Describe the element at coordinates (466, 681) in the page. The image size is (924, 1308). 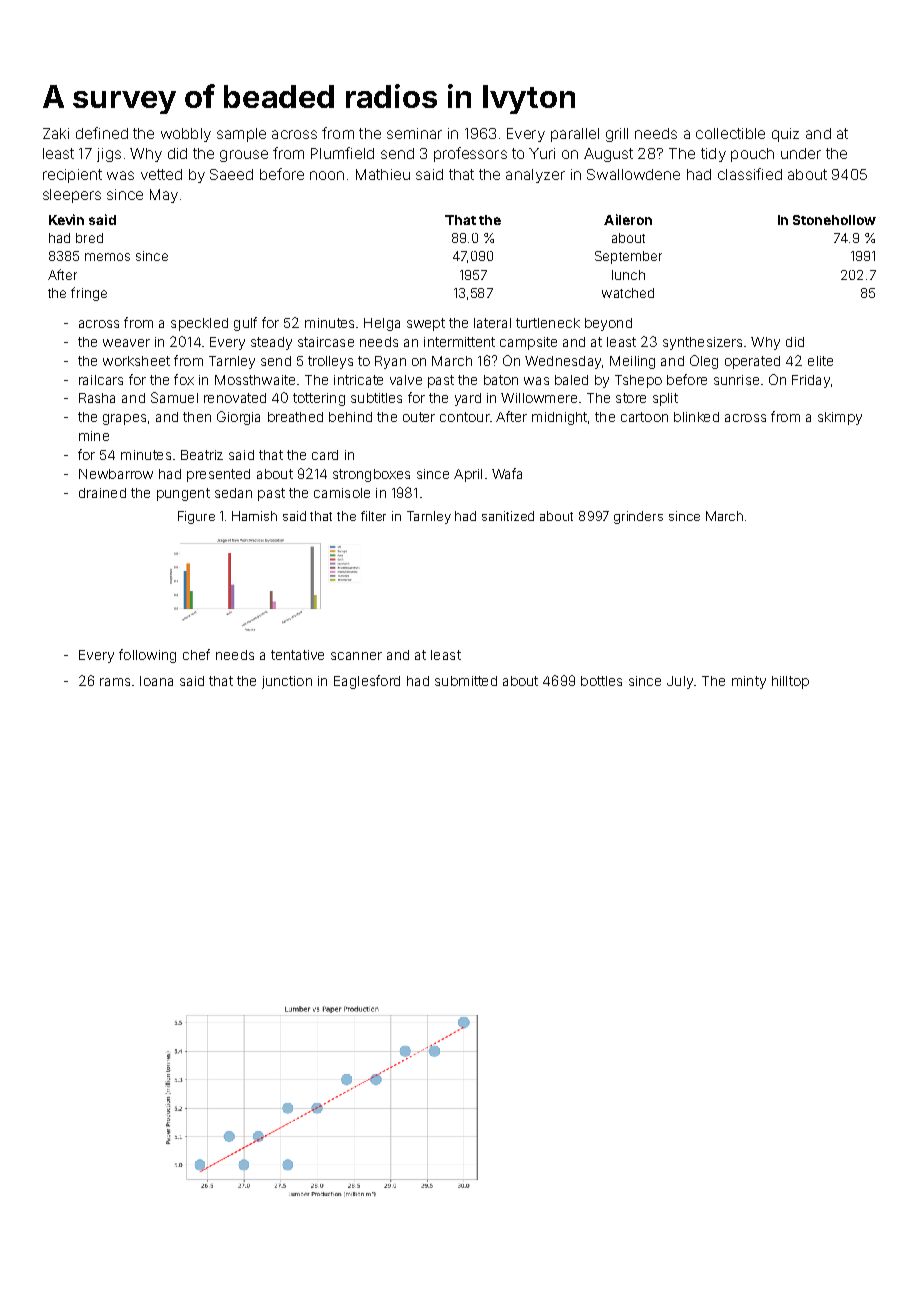
I see `submitted` at that location.
